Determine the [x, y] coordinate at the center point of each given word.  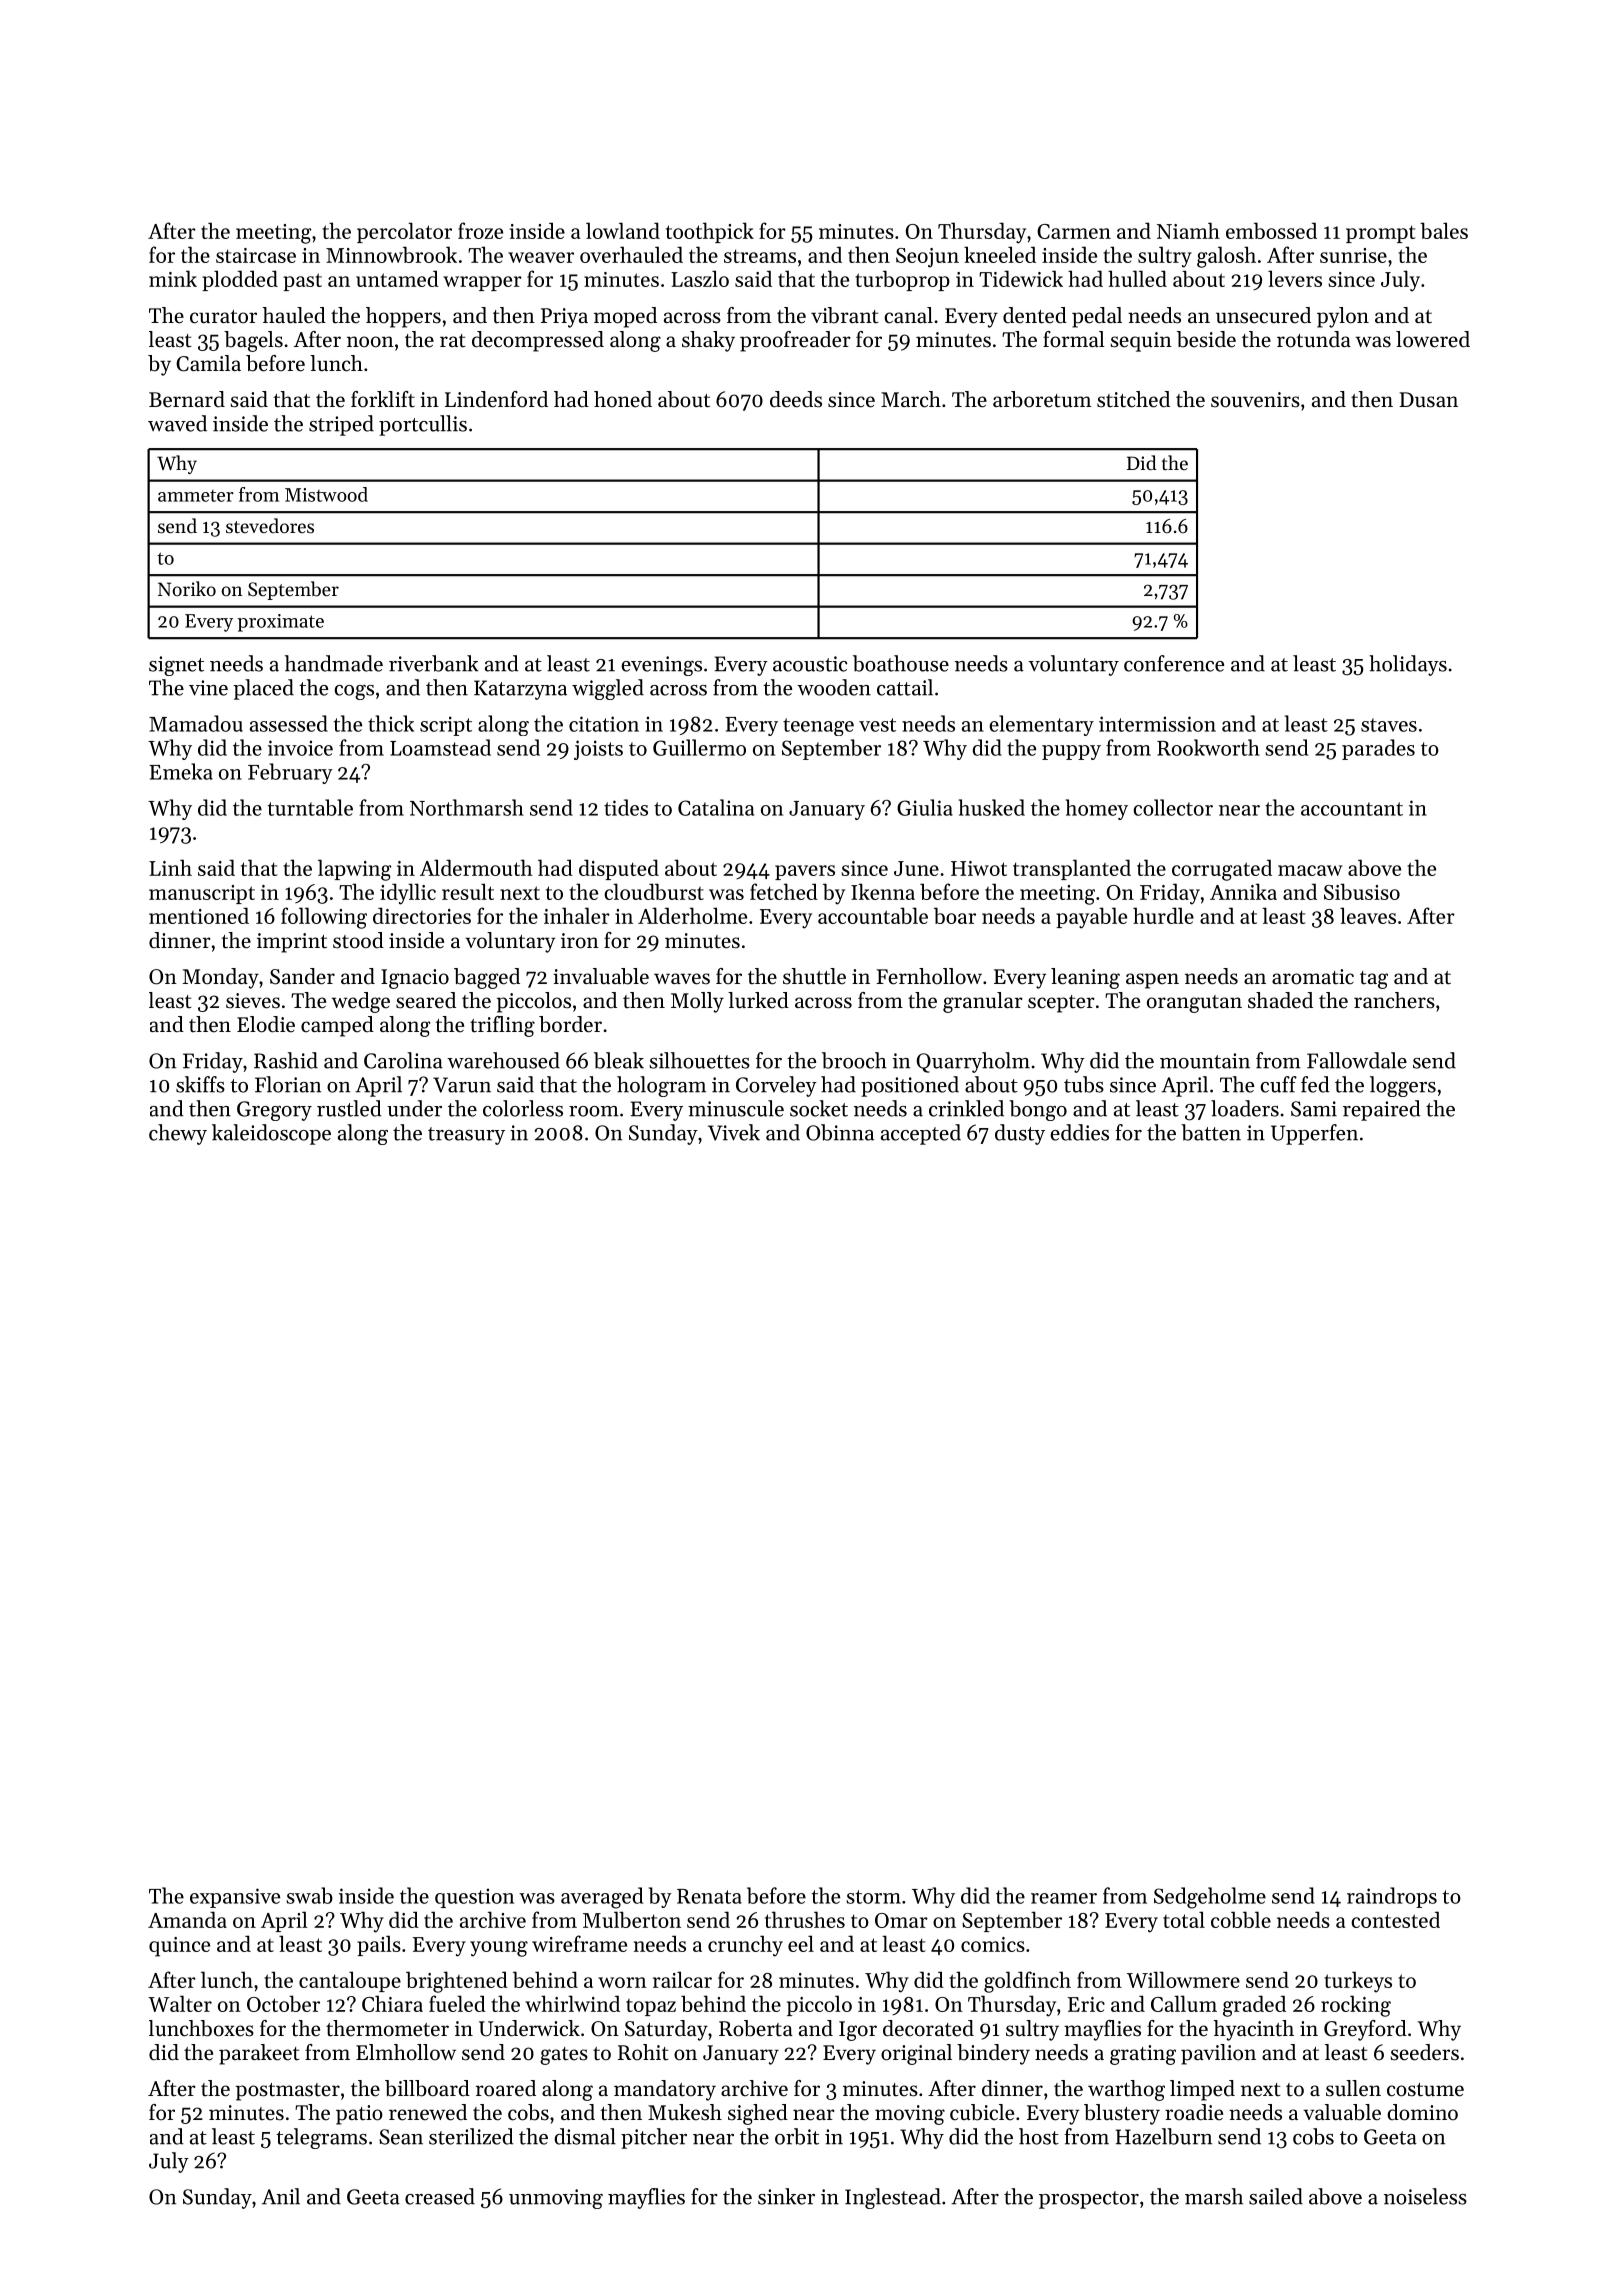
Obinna [840, 1132]
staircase [256, 255]
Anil [281, 2196]
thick [391, 723]
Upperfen [1314, 1134]
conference [1174, 663]
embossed [1271, 230]
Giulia [925, 807]
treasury [466, 1136]
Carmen [1074, 231]
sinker [786, 2196]
